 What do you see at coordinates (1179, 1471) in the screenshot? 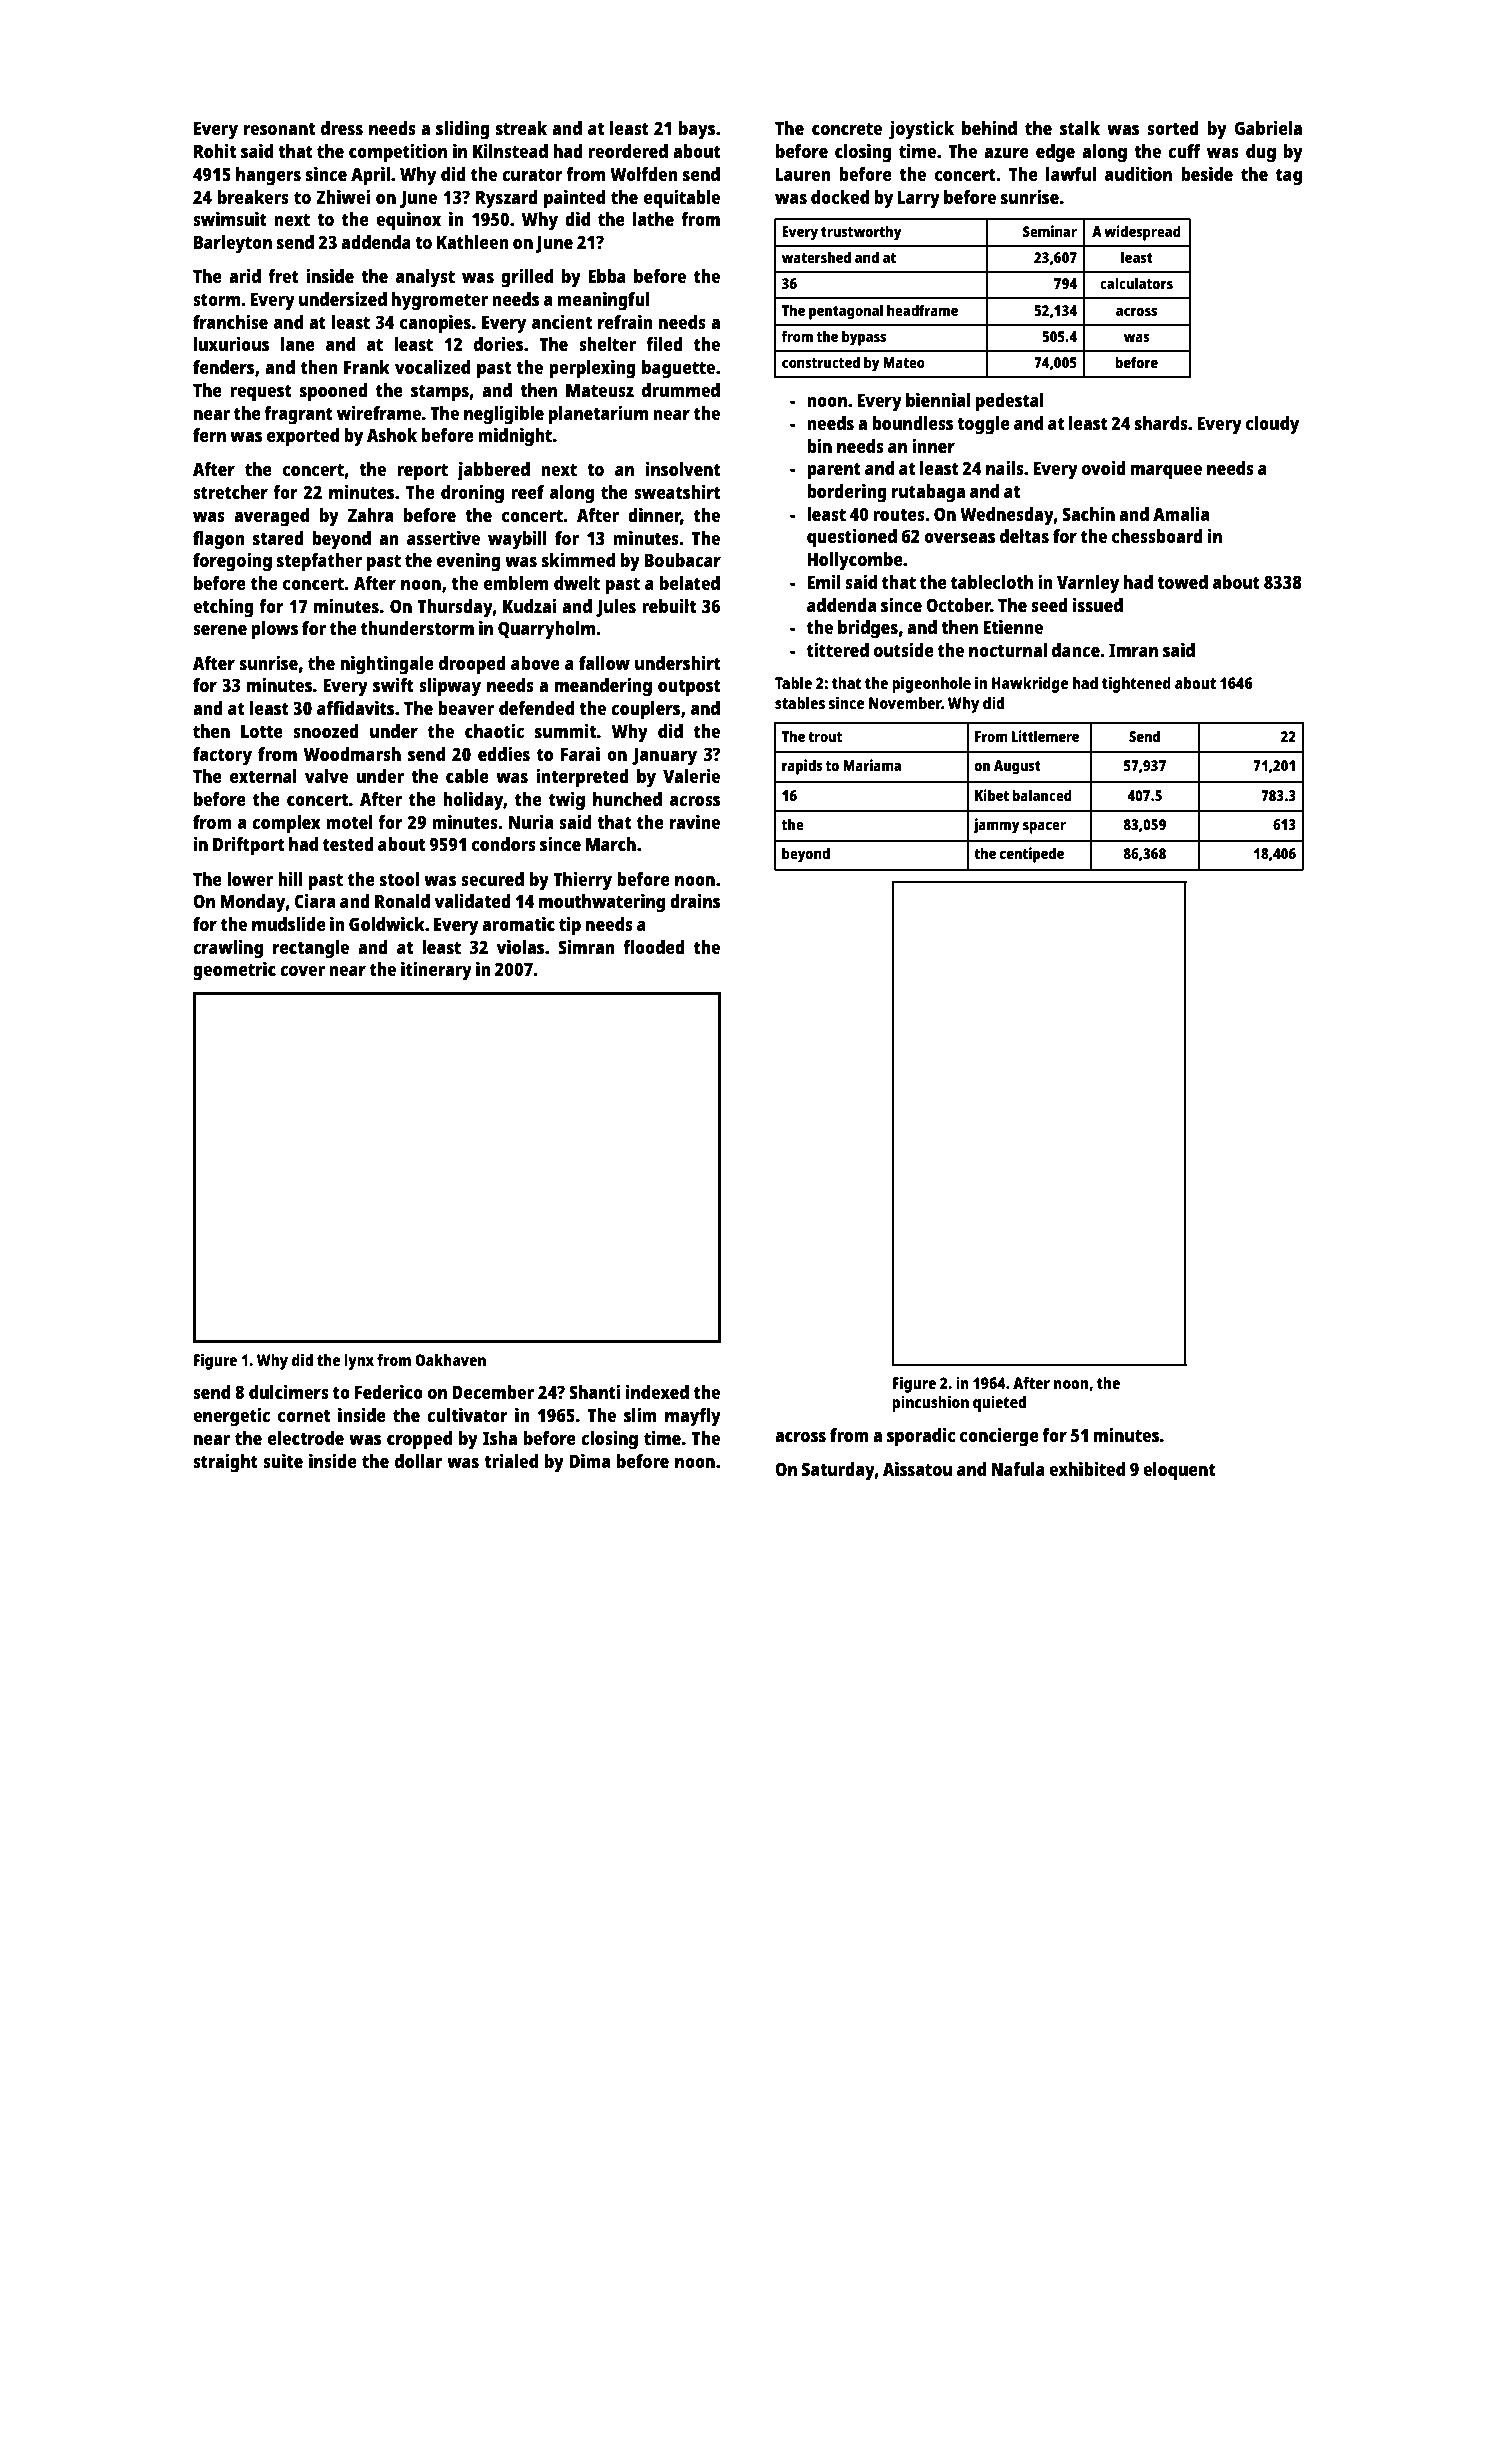
I see `eloquent` at bounding box center [1179, 1471].
